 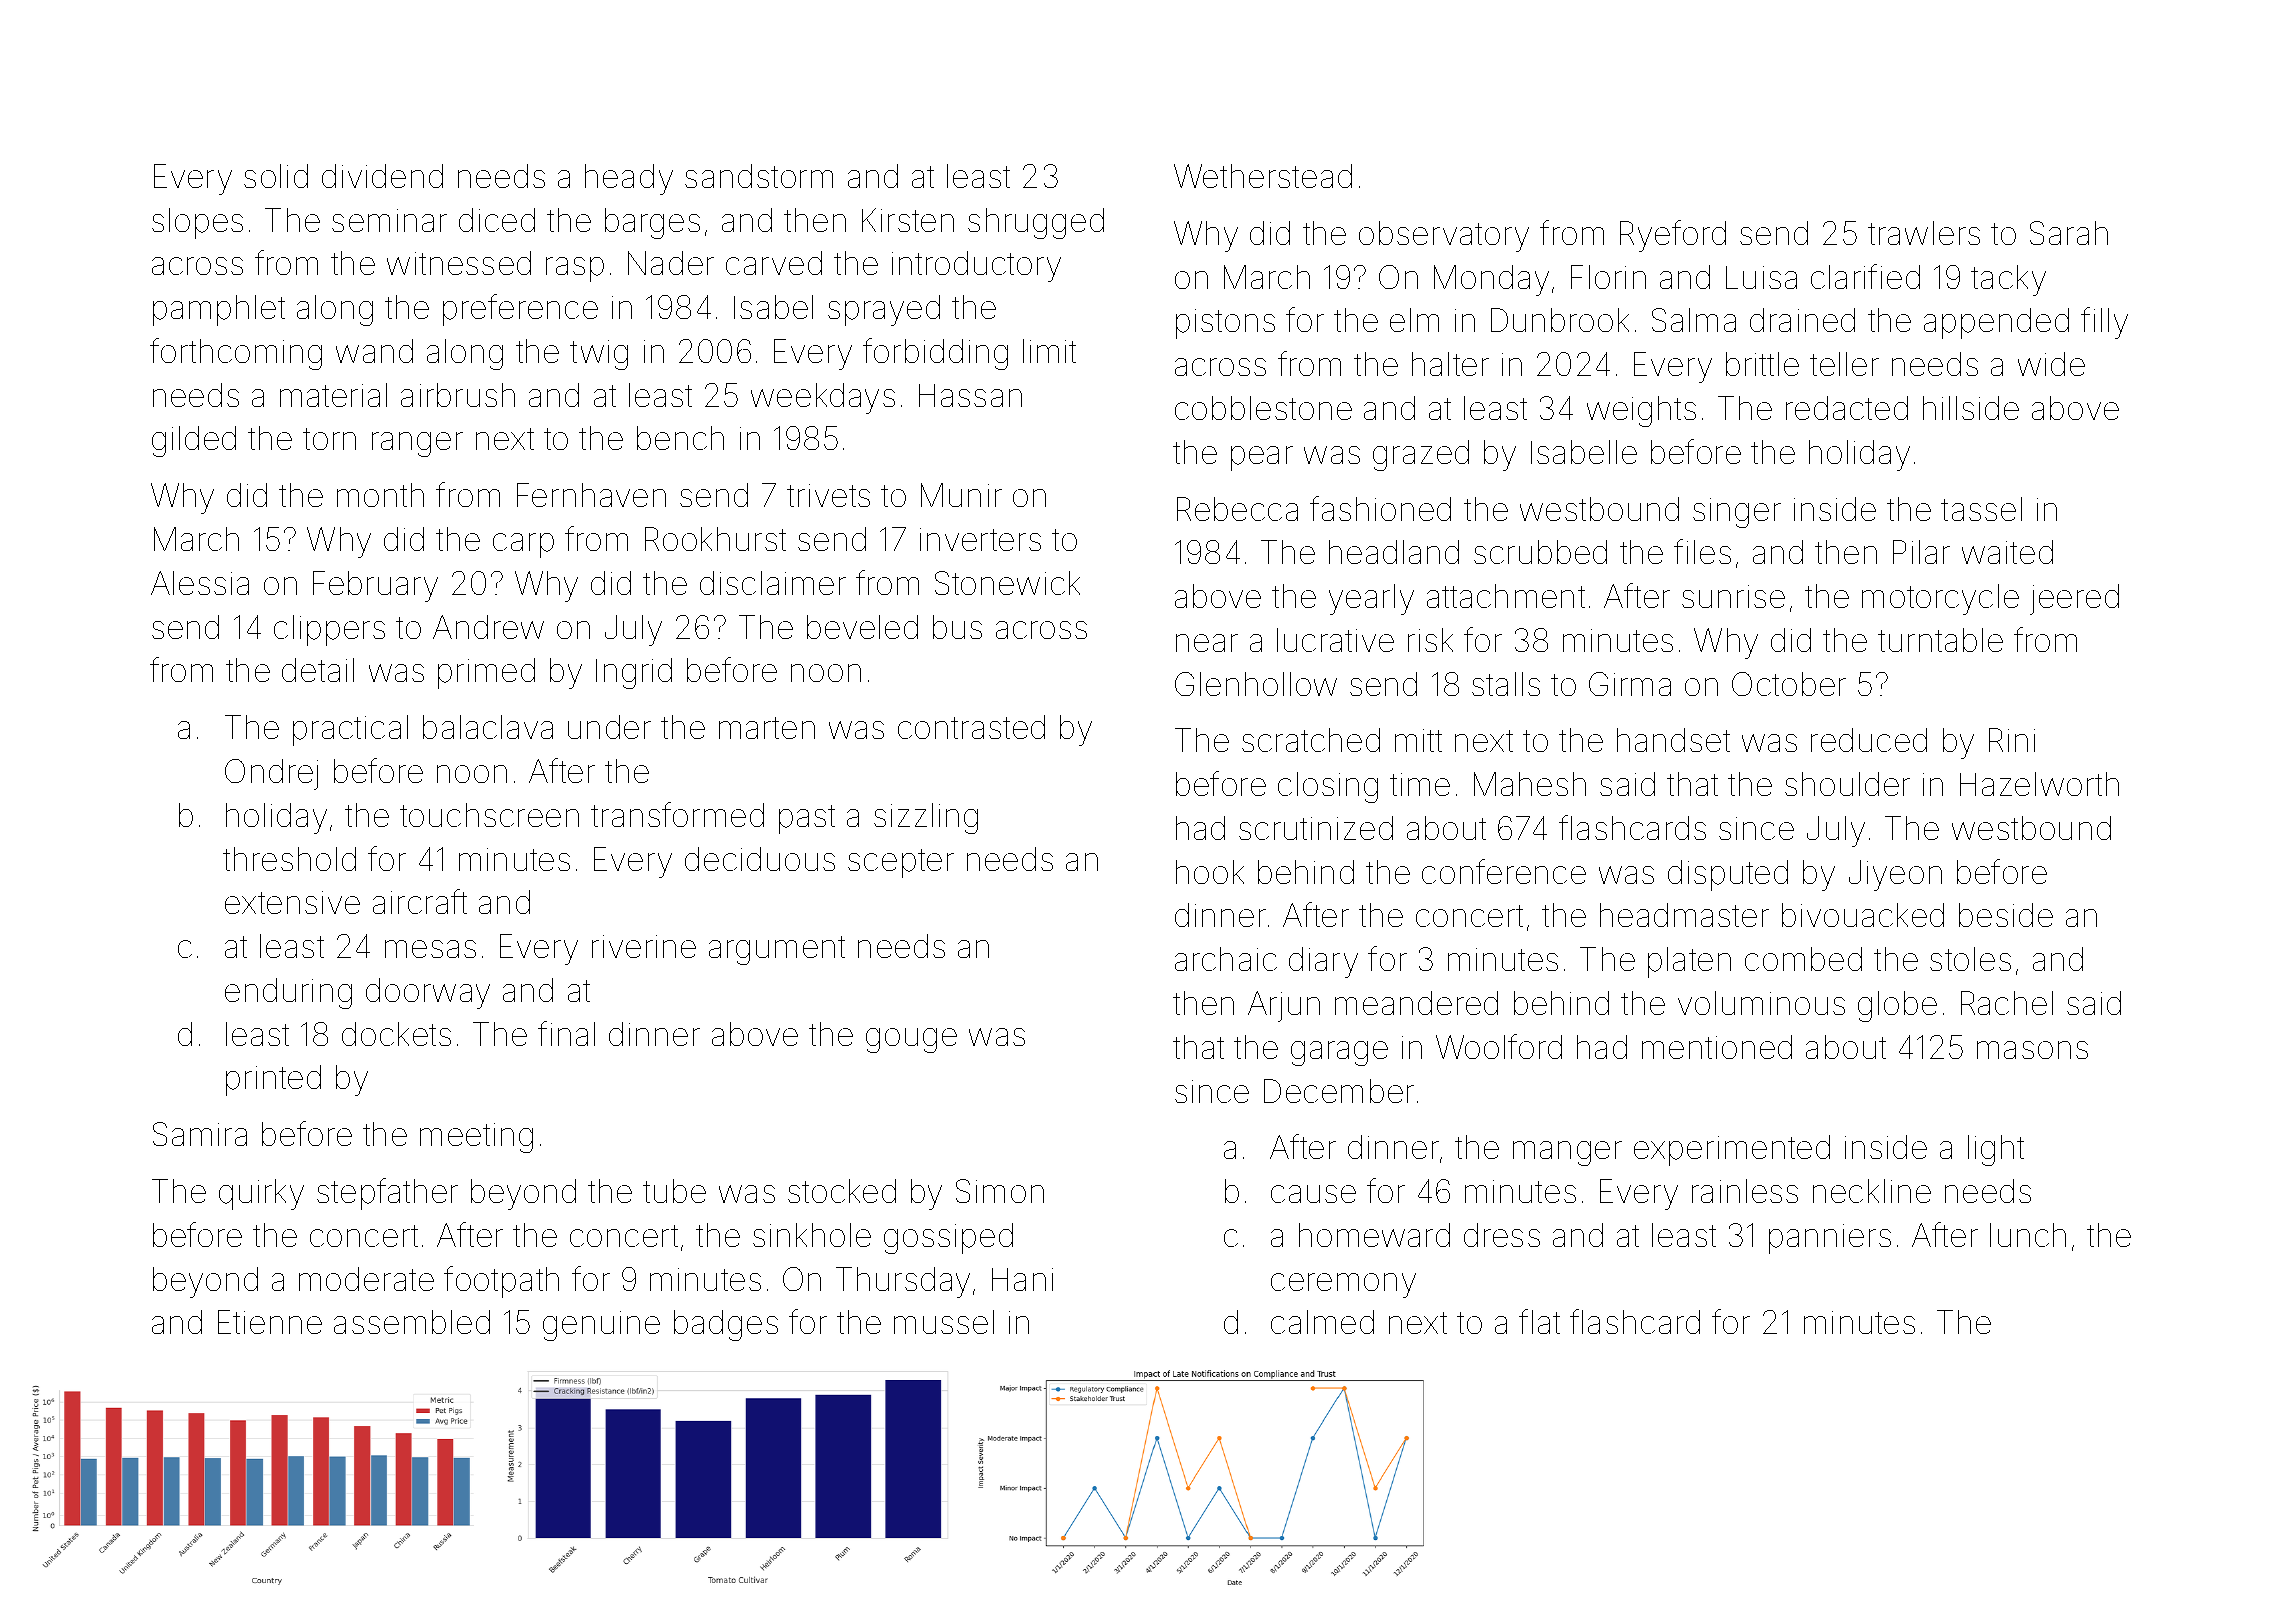 I want to click on Etienne, so click(x=270, y=1322).
